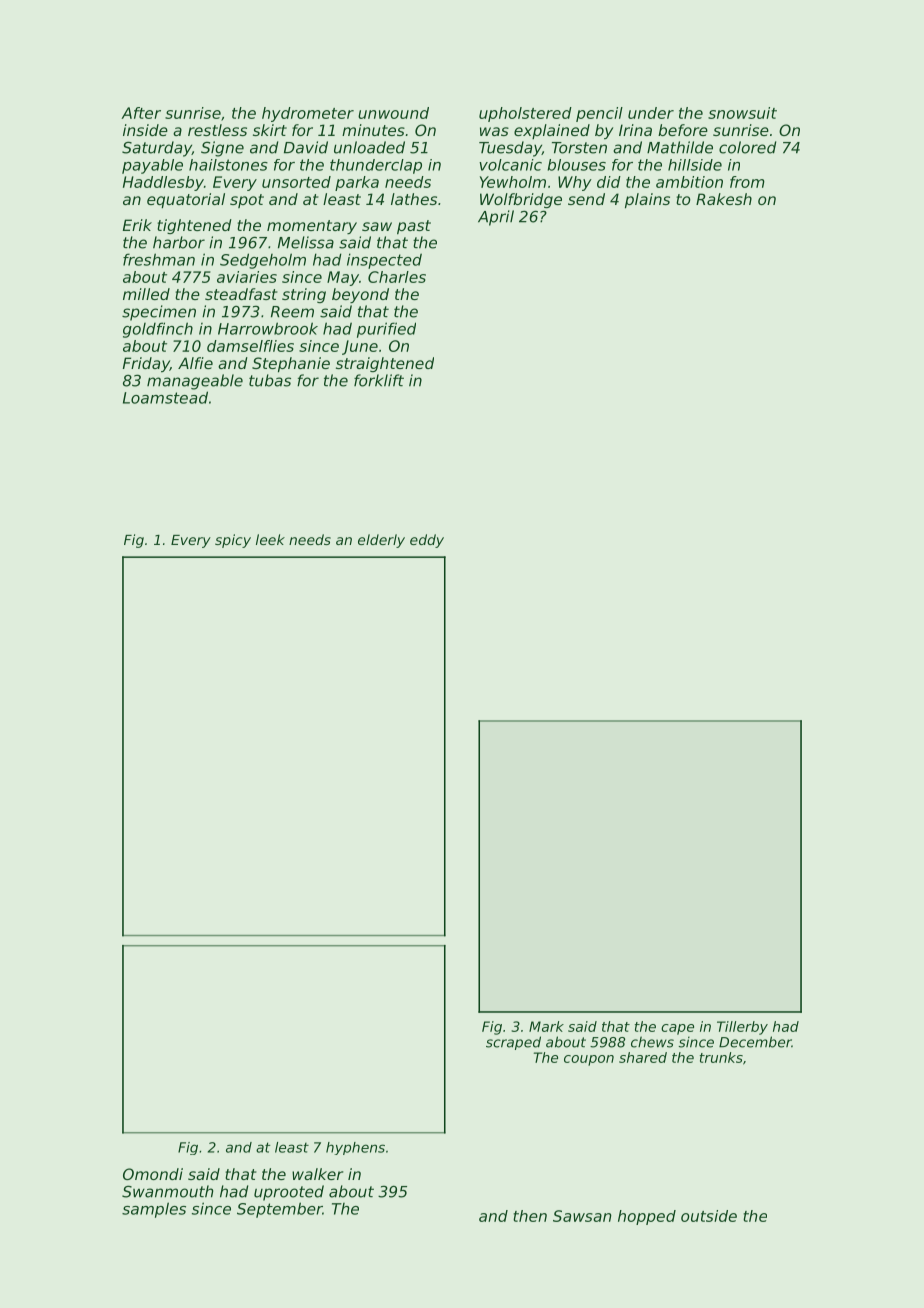 The height and width of the screenshot is (1308, 924). I want to click on After, so click(141, 113).
